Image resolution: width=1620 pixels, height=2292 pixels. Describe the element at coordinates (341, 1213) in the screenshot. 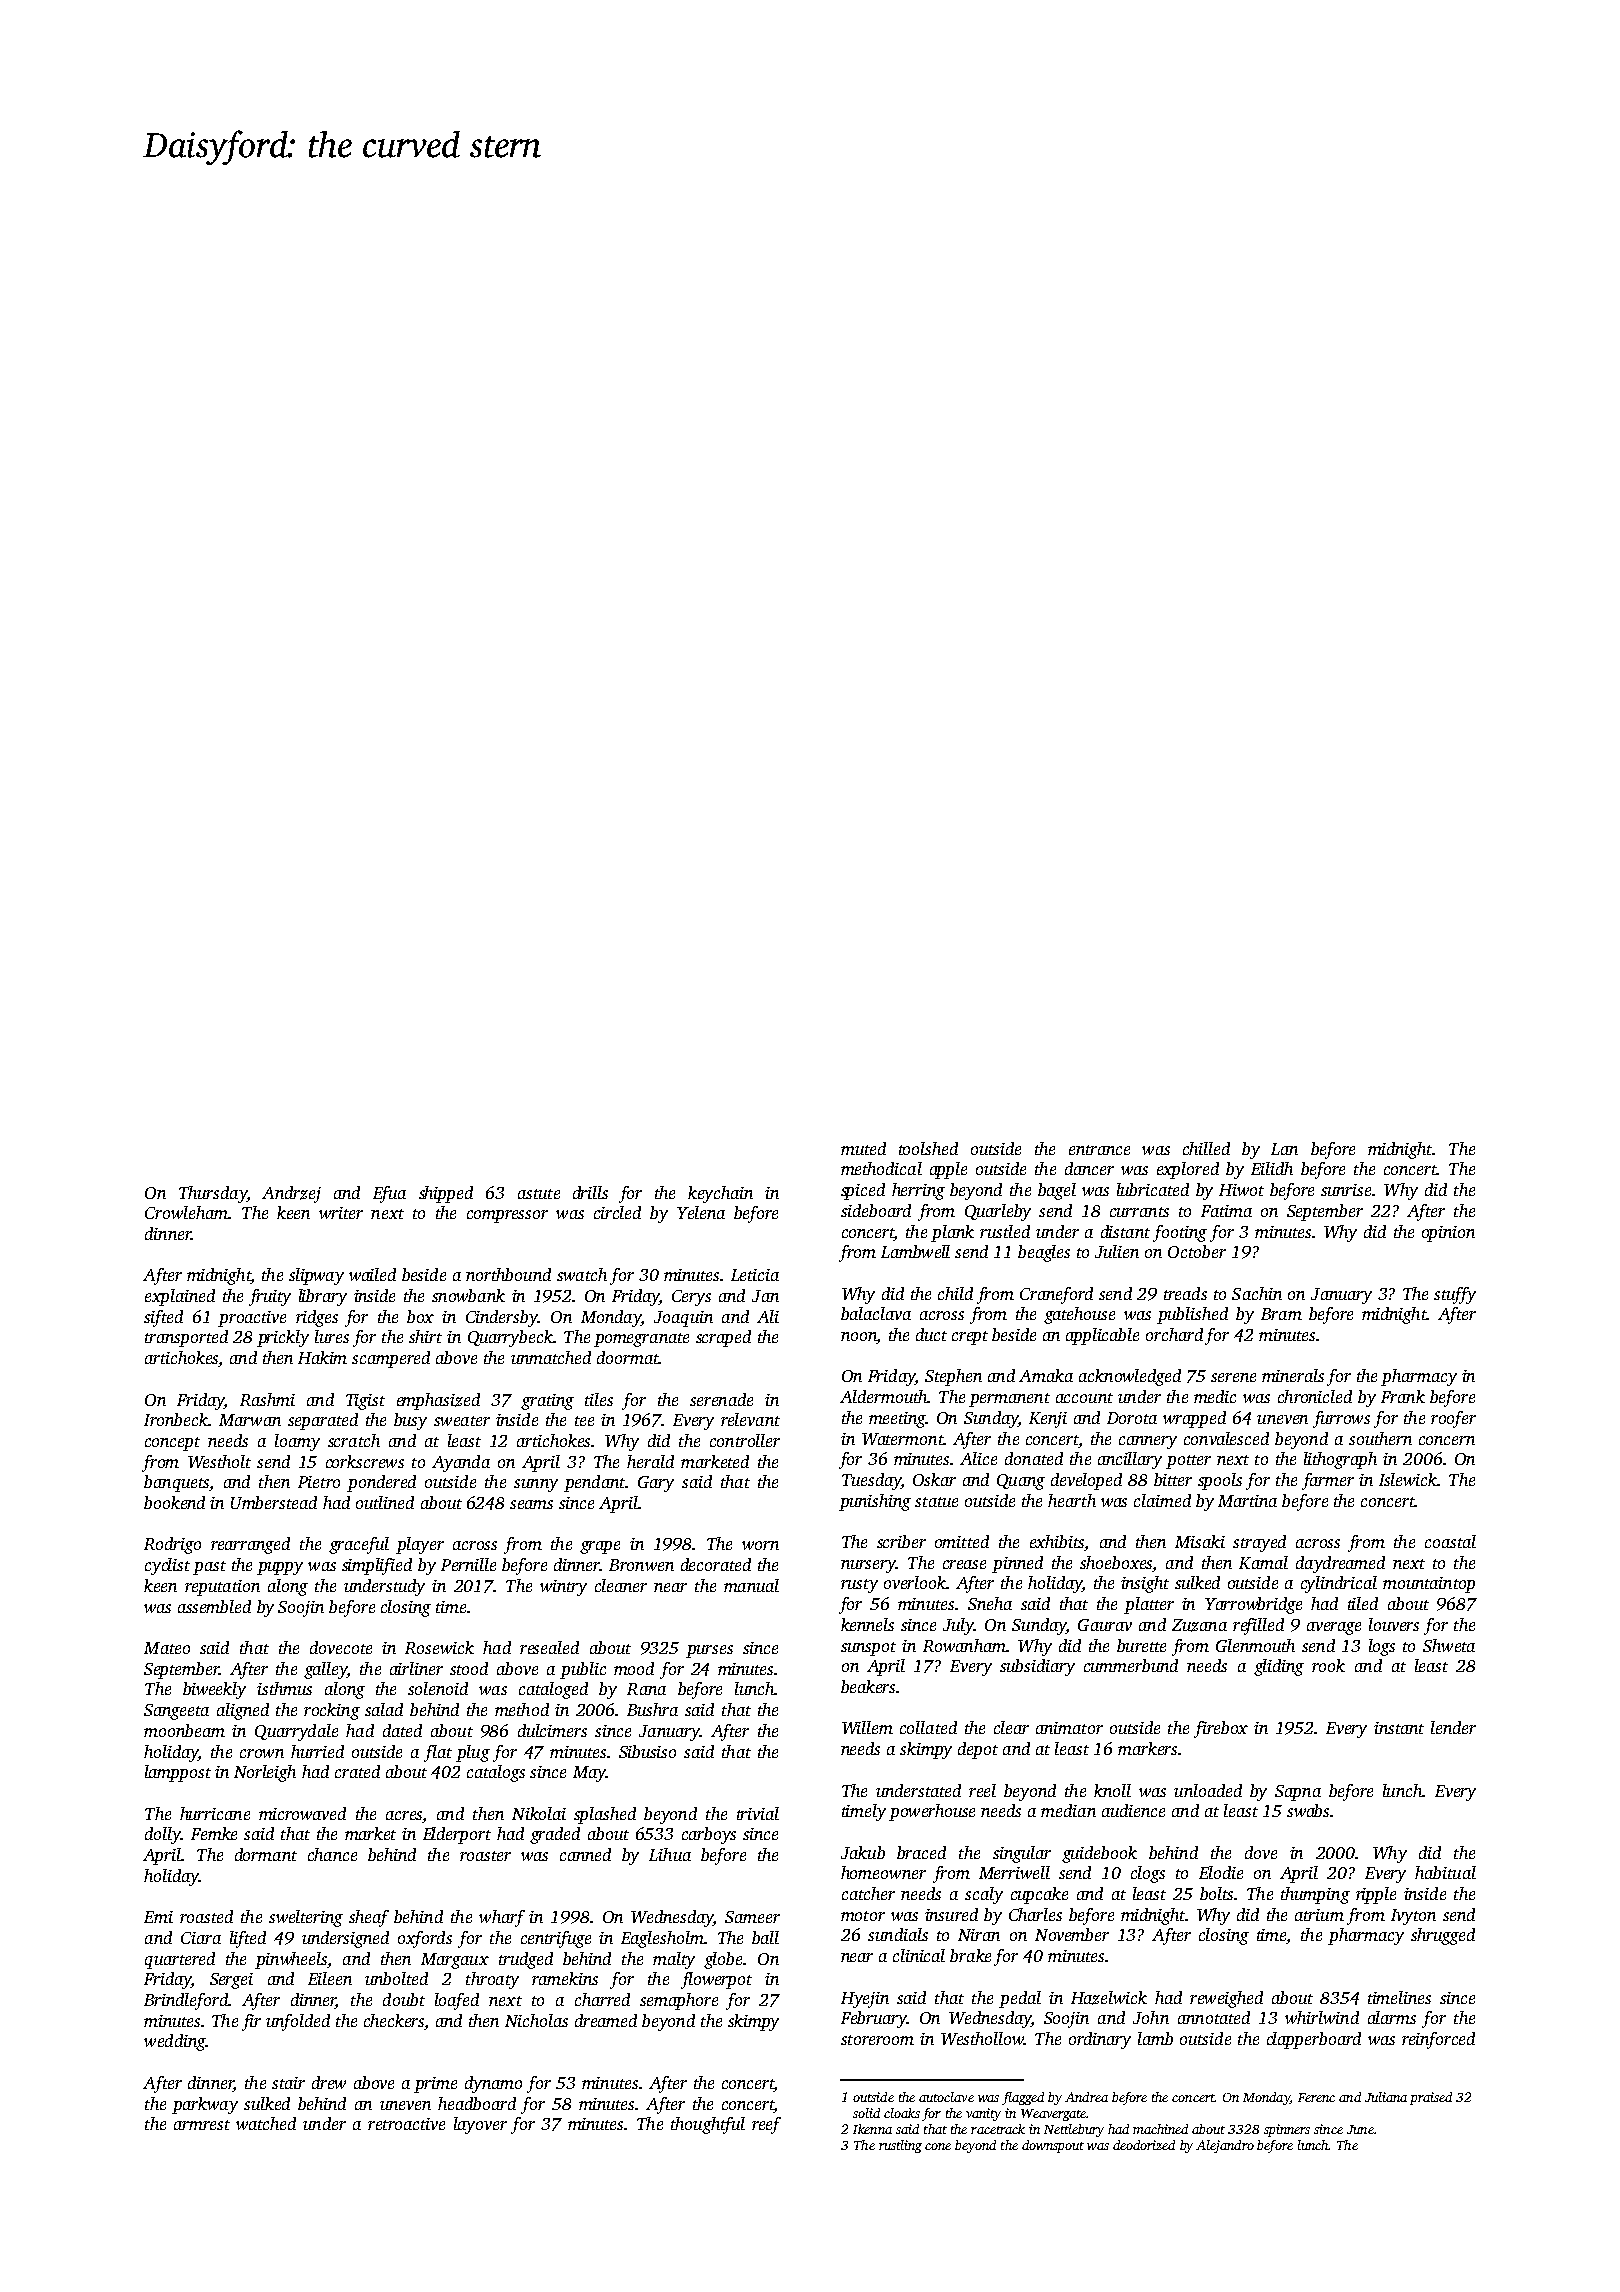

I see `writer` at that location.
